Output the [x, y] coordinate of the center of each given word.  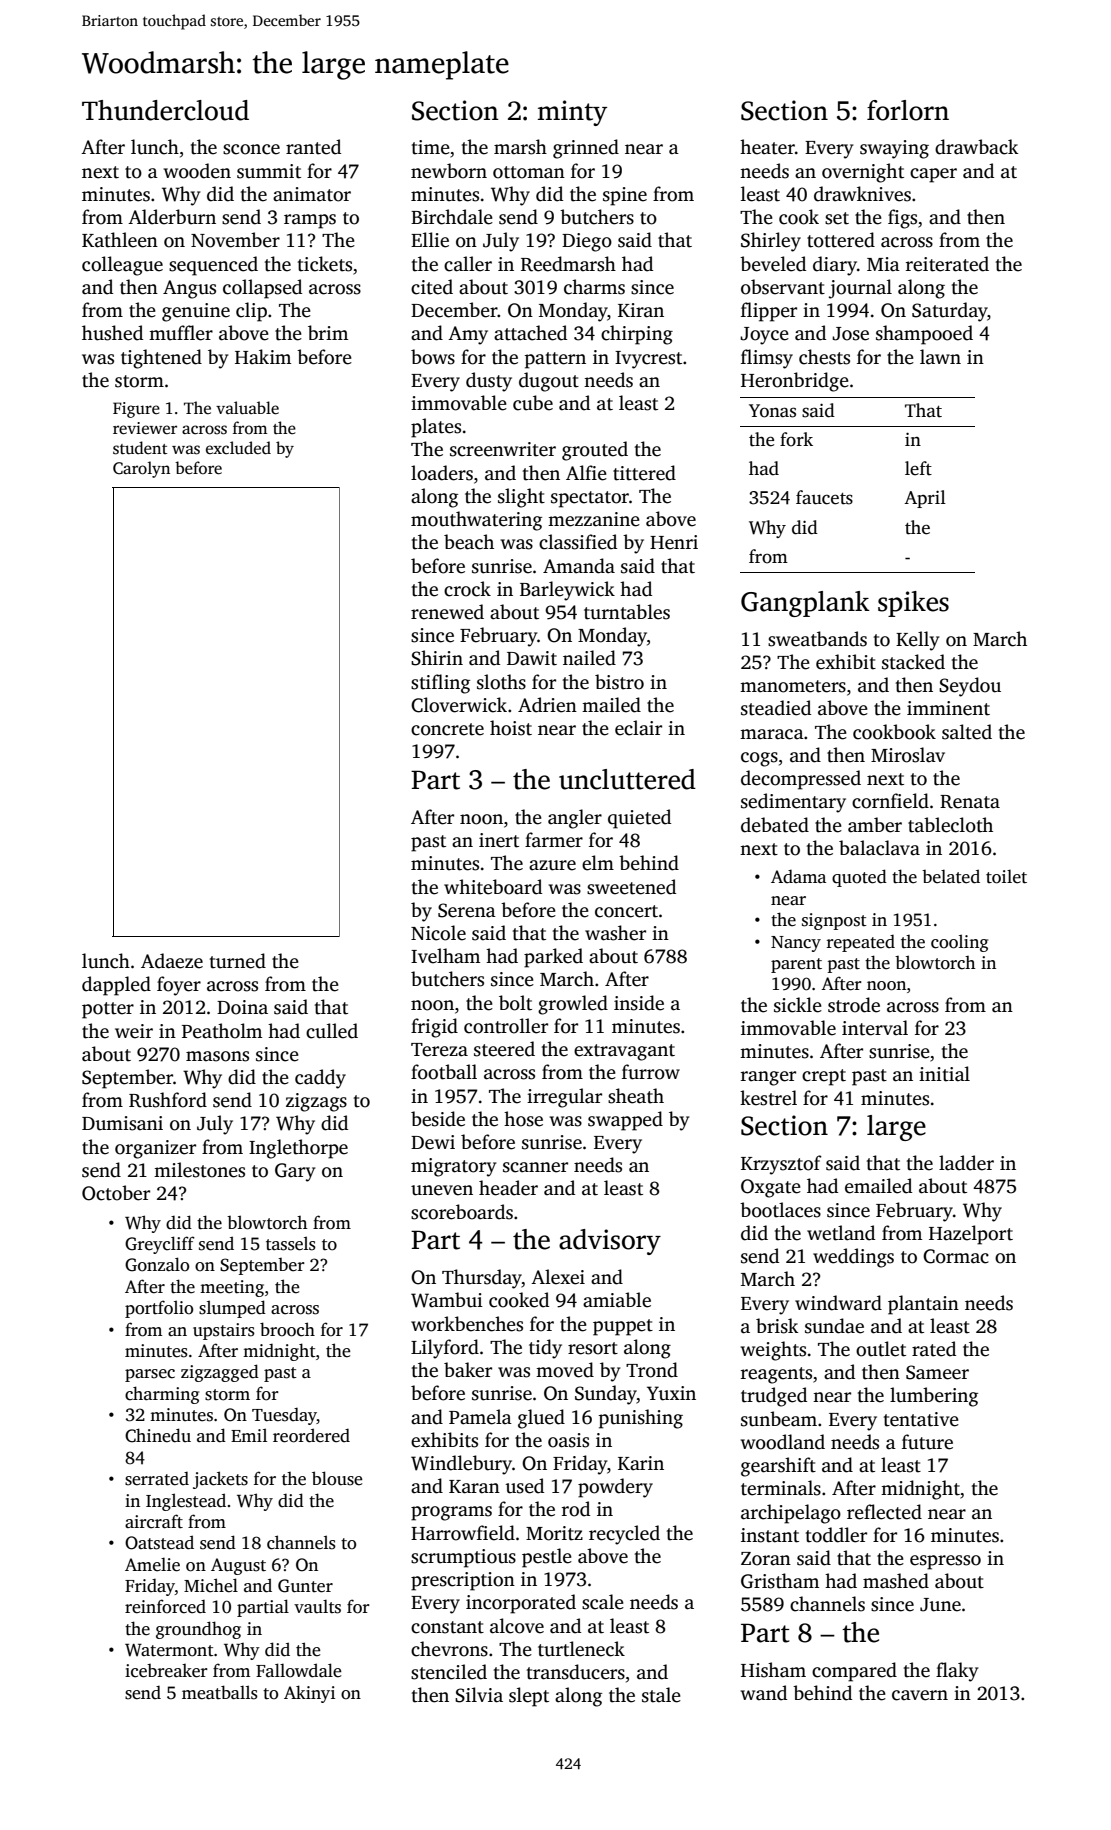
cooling [959, 943]
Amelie [152, 1564]
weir [134, 1031]
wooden [197, 171]
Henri [674, 542]
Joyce [764, 336]
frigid [434, 1028]
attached [530, 333]
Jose [850, 334]
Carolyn [141, 469]
